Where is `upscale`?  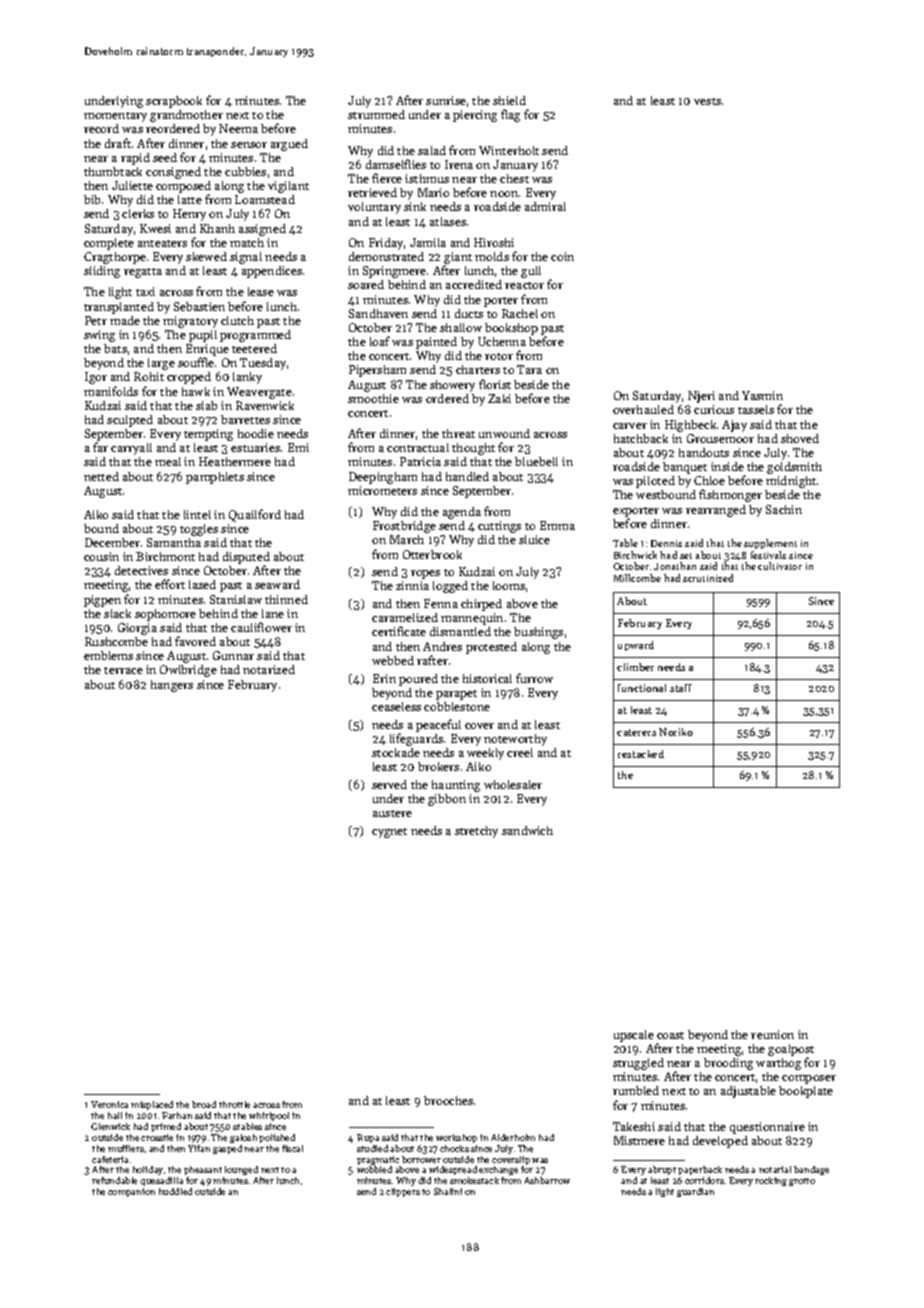 upscale is located at coordinates (634, 1036).
